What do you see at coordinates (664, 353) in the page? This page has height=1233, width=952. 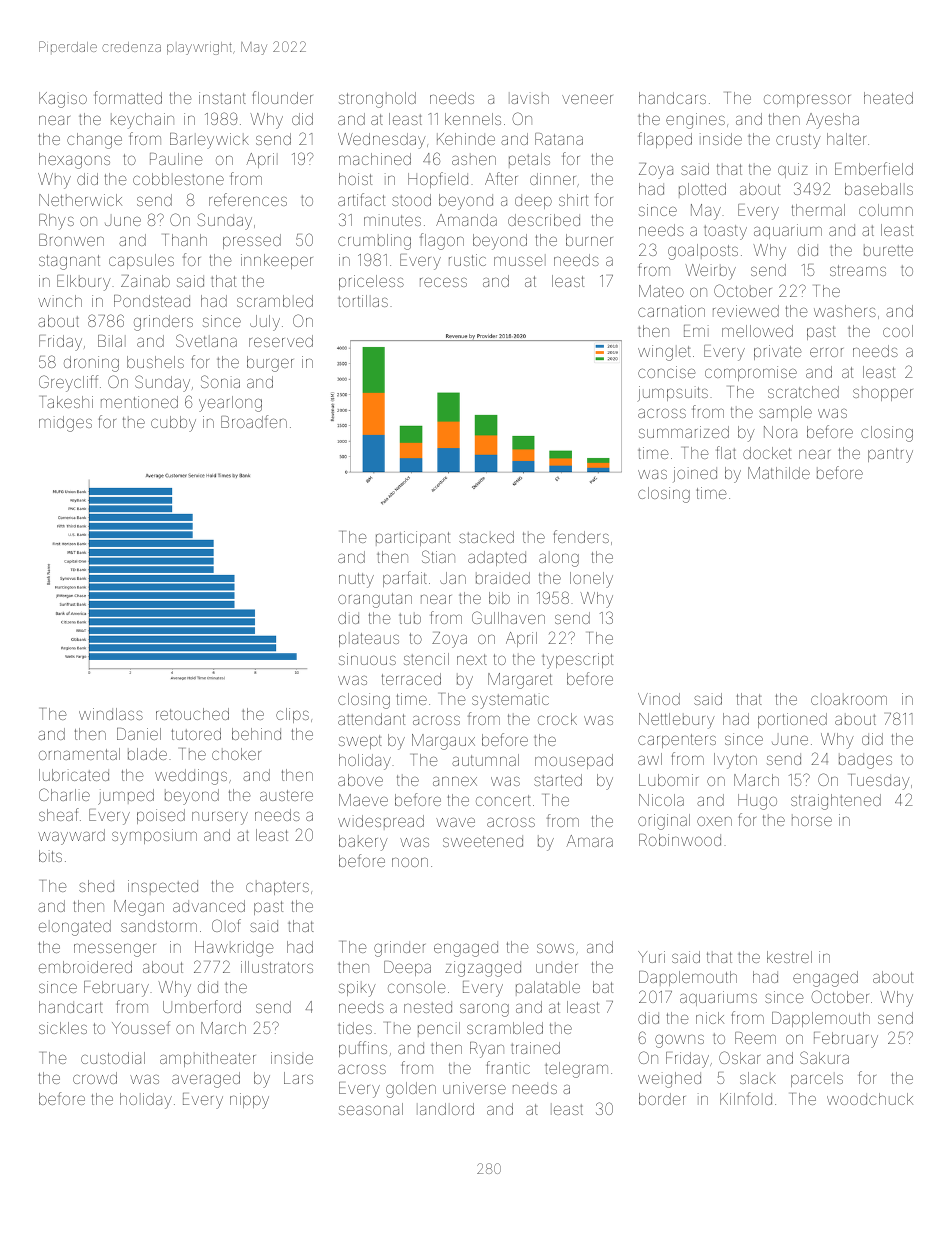 I see `winglet` at bounding box center [664, 353].
